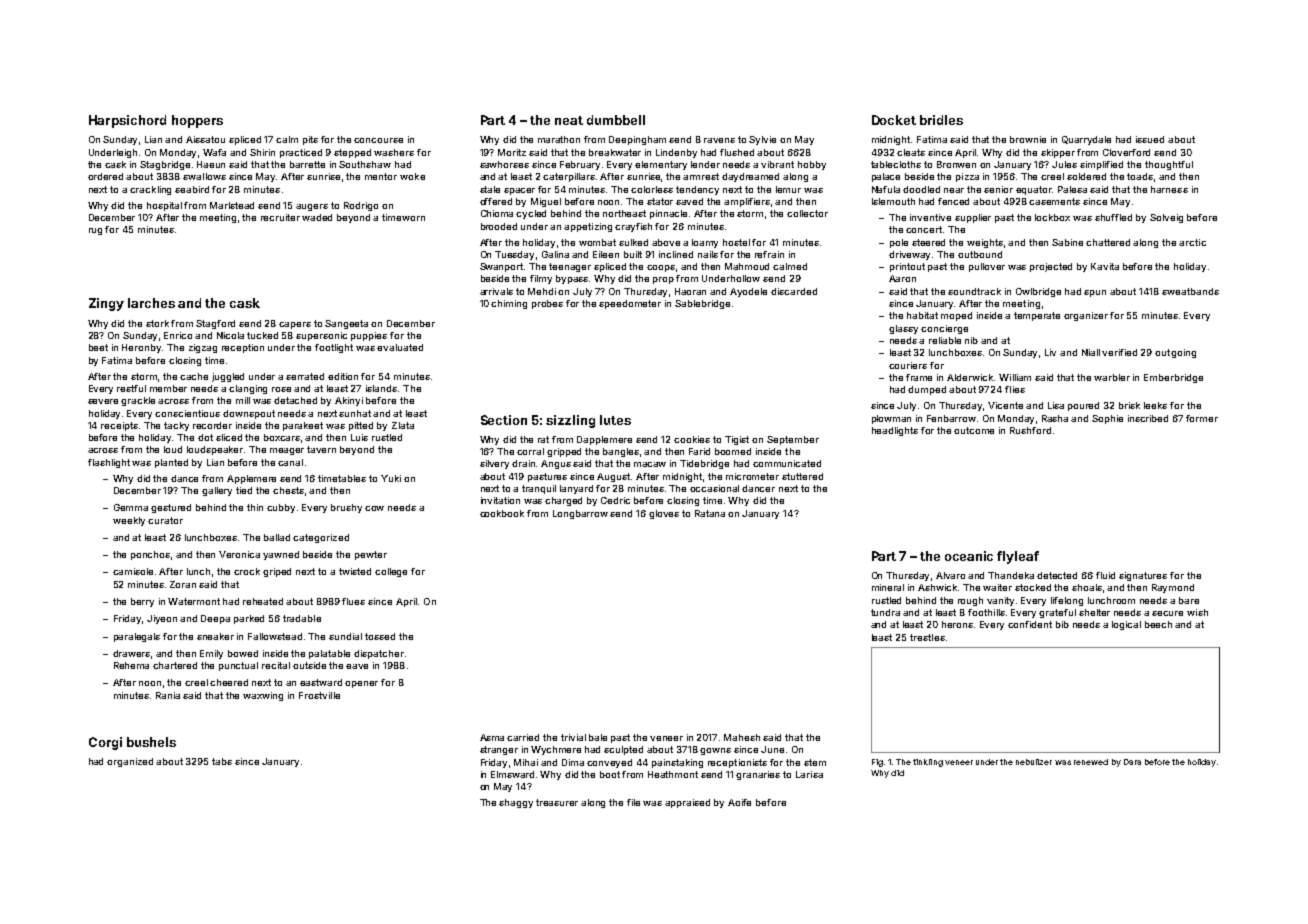  What do you see at coordinates (1132, 762) in the screenshot?
I see `Dara` at bounding box center [1132, 762].
